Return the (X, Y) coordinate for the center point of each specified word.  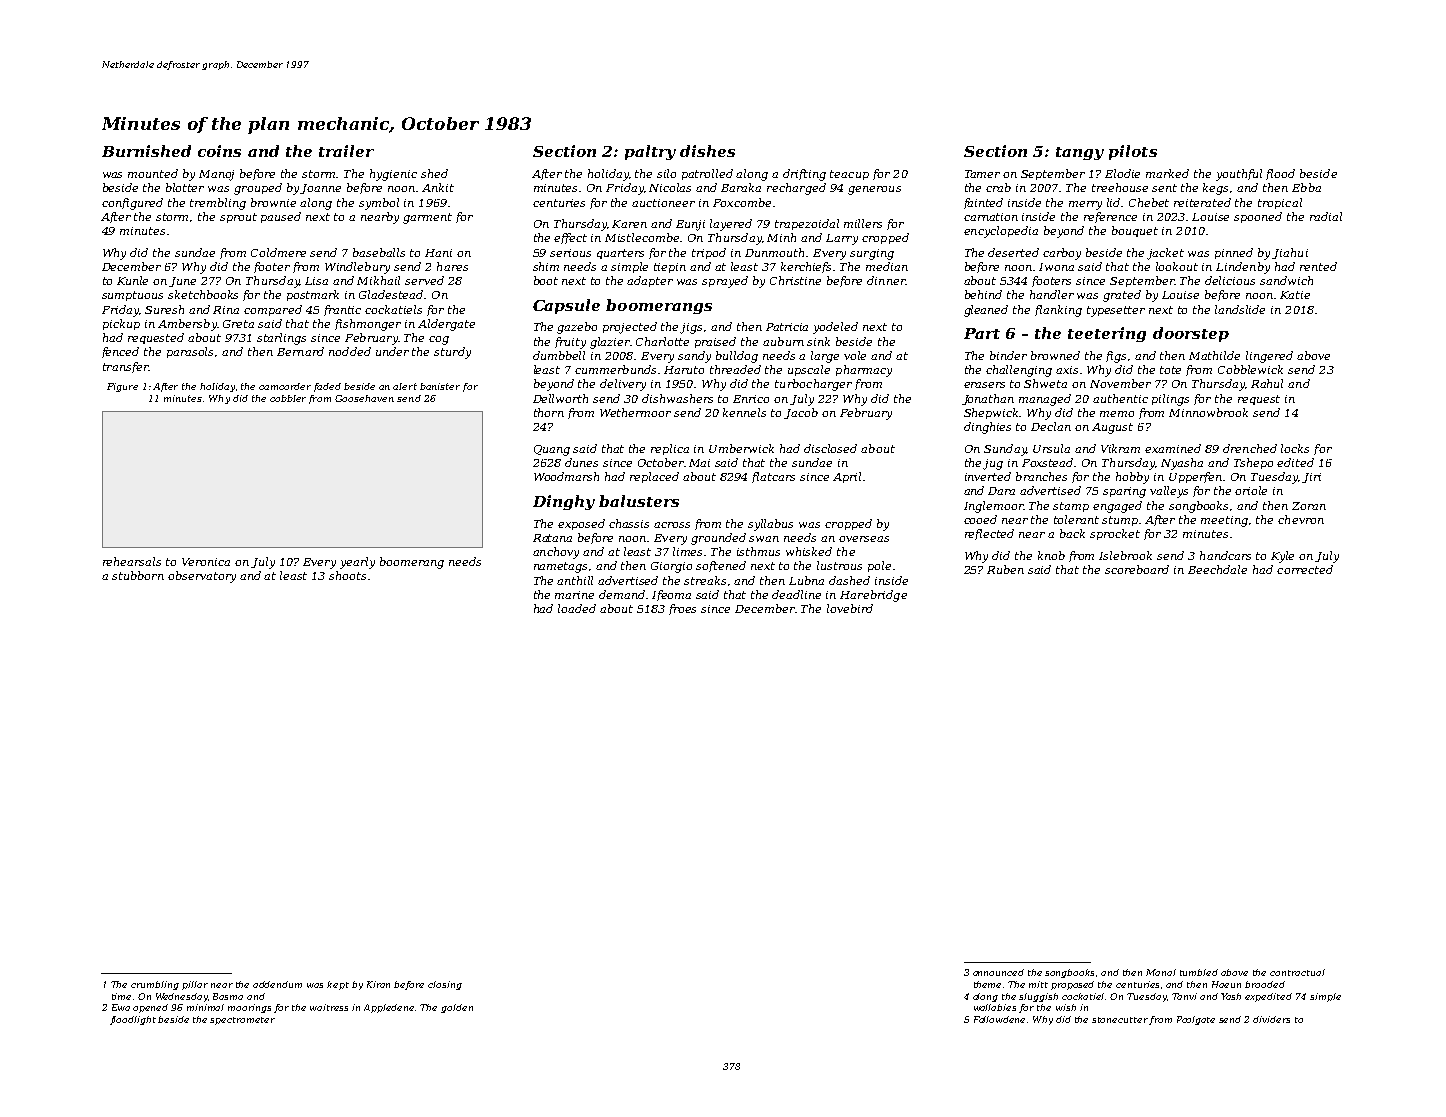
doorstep (1191, 334)
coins (219, 151)
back (1072, 533)
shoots (347, 575)
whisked (809, 551)
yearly (357, 563)
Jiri (1311, 478)
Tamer (982, 174)
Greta (238, 324)
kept (338, 985)
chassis (629, 523)
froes (682, 609)
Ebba (1306, 187)
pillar (195, 985)
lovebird (850, 608)
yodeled (835, 328)
